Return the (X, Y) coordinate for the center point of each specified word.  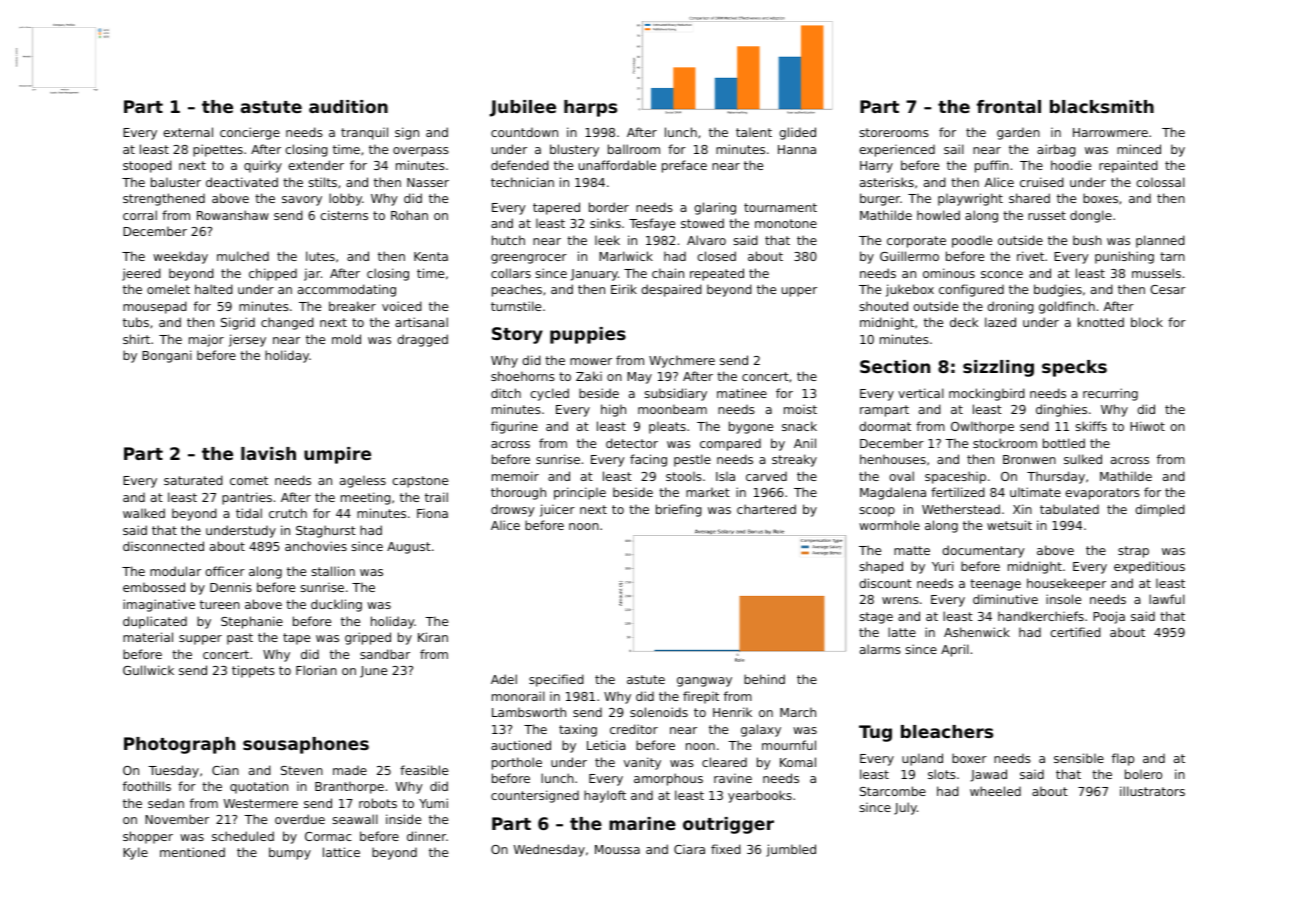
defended (520, 165)
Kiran (433, 637)
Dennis (231, 587)
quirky (263, 166)
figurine (514, 427)
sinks (605, 223)
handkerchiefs (1041, 616)
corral (140, 215)
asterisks (887, 182)
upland (922, 759)
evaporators (1102, 494)
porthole (517, 763)
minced (1139, 149)
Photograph (179, 745)
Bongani (167, 356)
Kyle (135, 853)
